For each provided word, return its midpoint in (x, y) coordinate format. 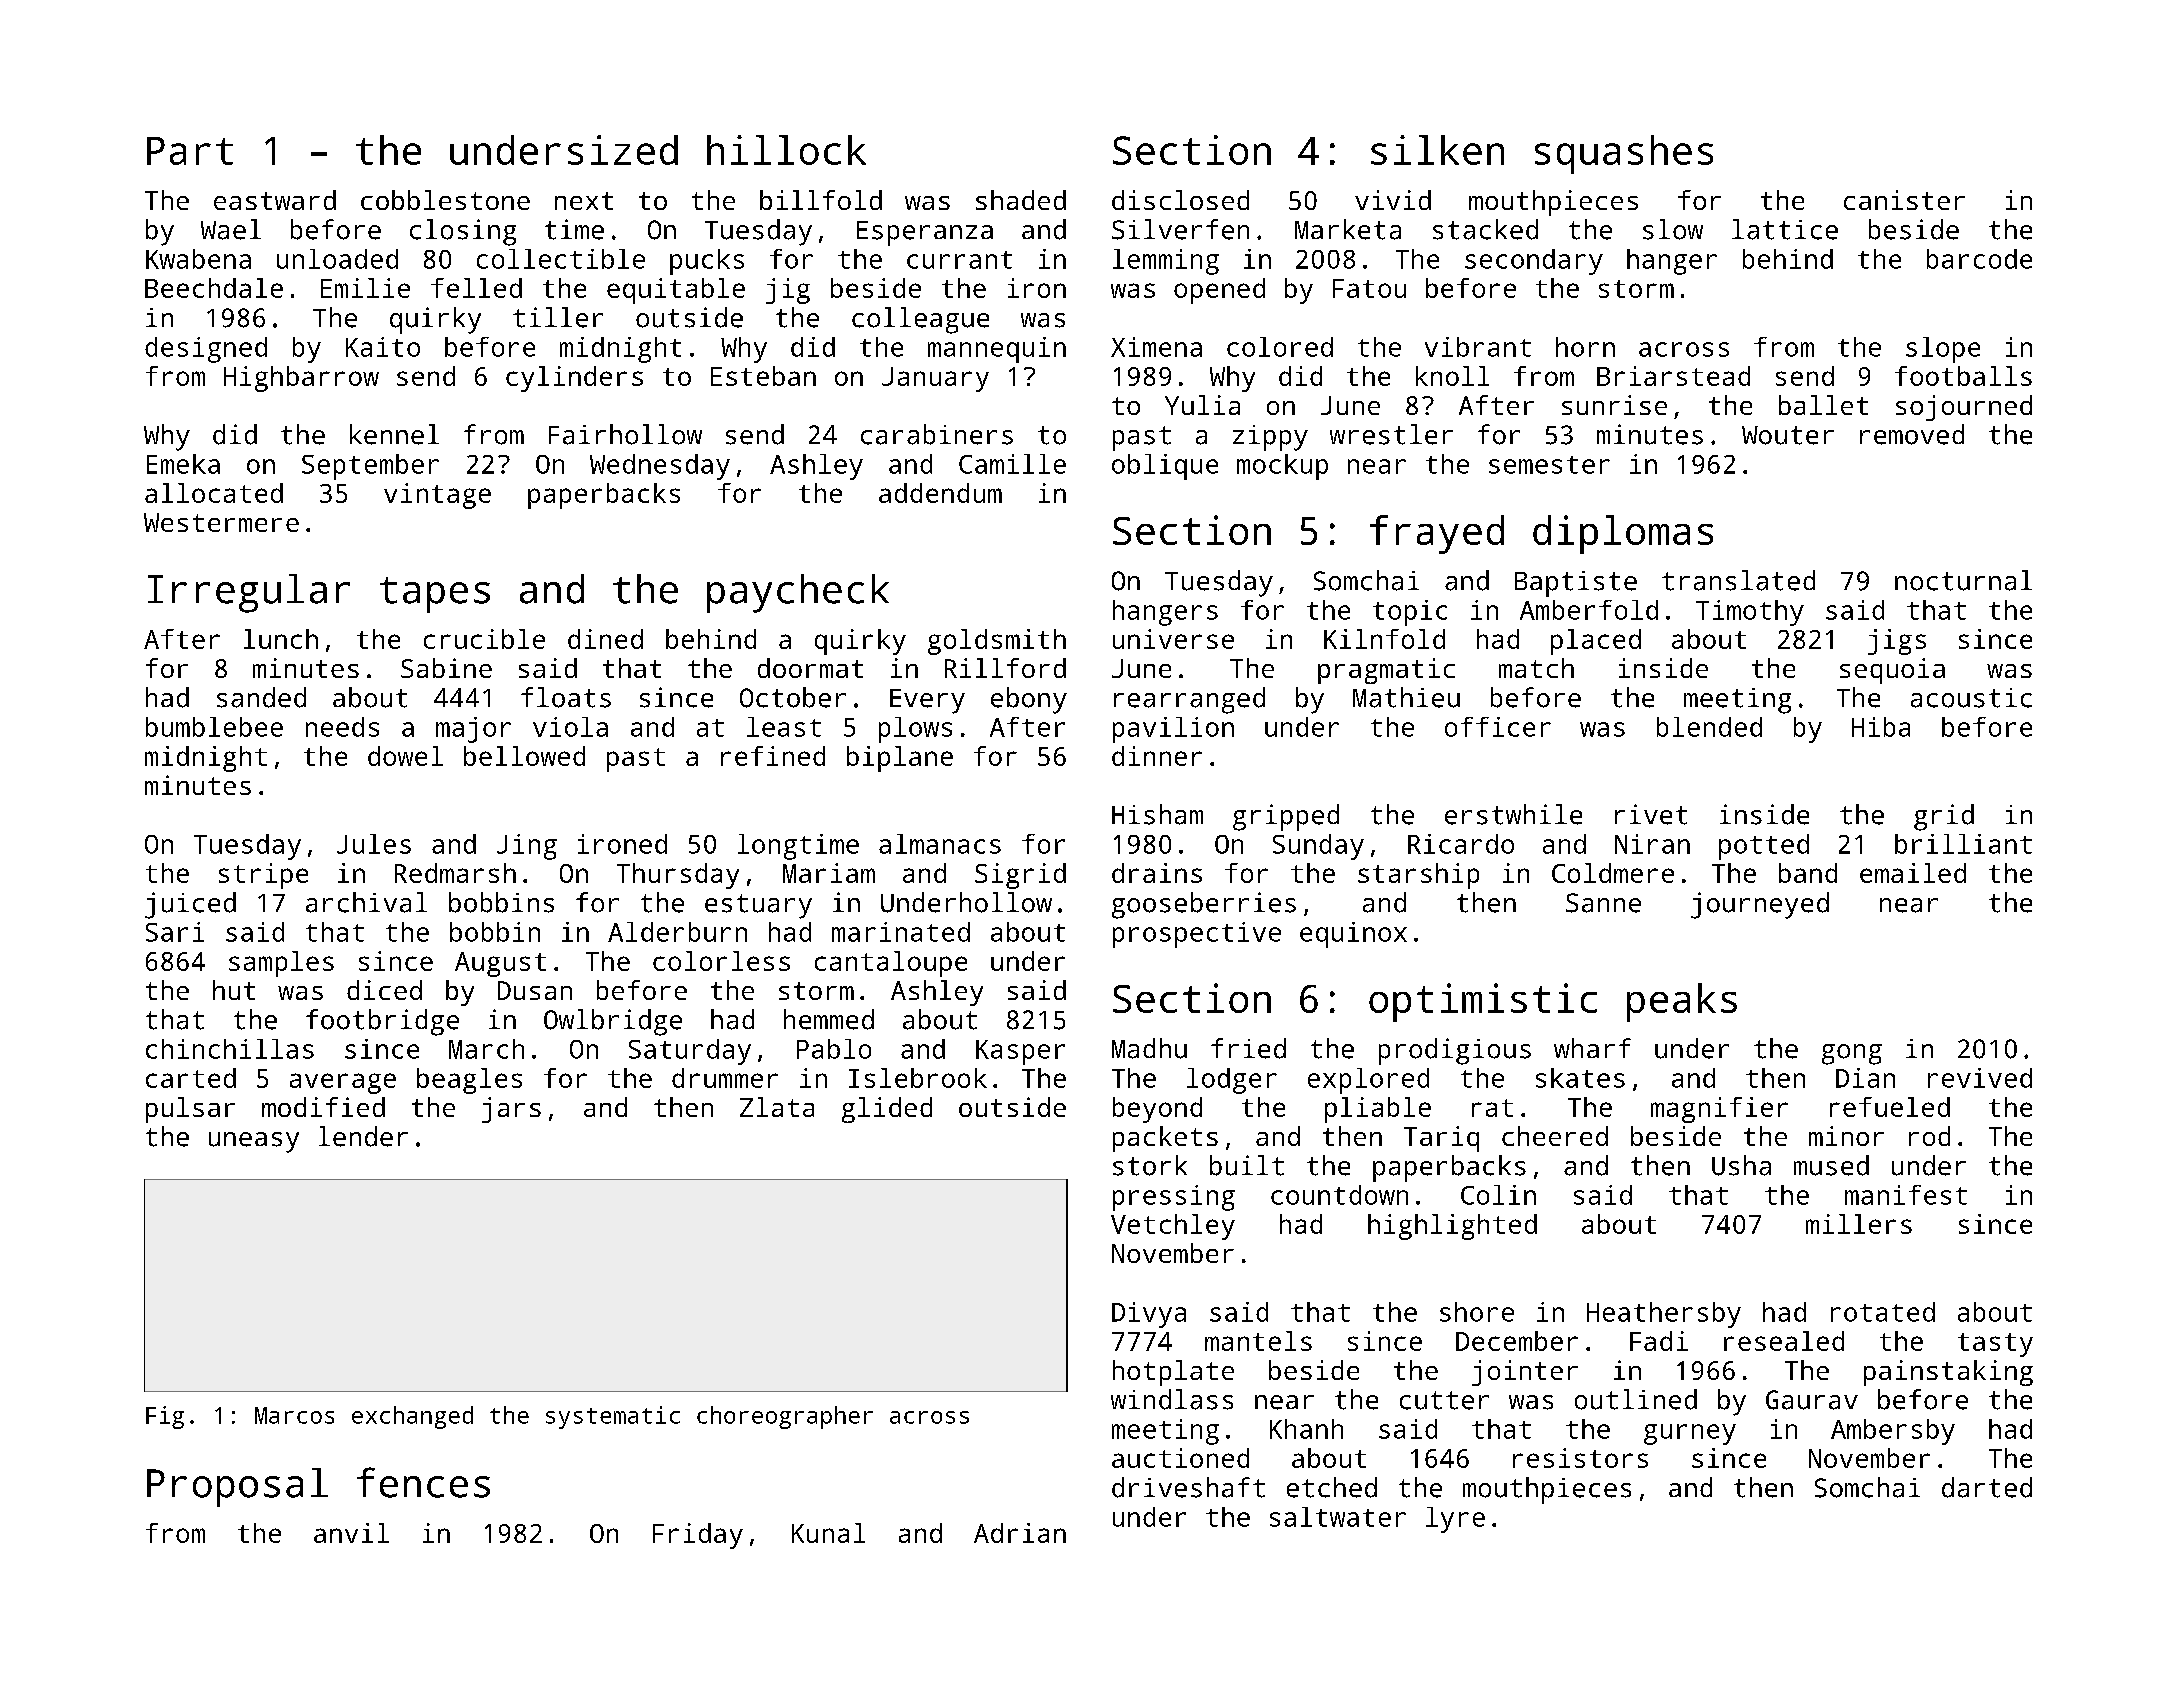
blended (1709, 727)
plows (915, 730)
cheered (1555, 1136)
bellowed (524, 756)
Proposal (237, 1487)
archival (366, 902)
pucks (707, 262)
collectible (561, 259)
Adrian (1020, 1533)
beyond (1157, 1110)
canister (1904, 200)
